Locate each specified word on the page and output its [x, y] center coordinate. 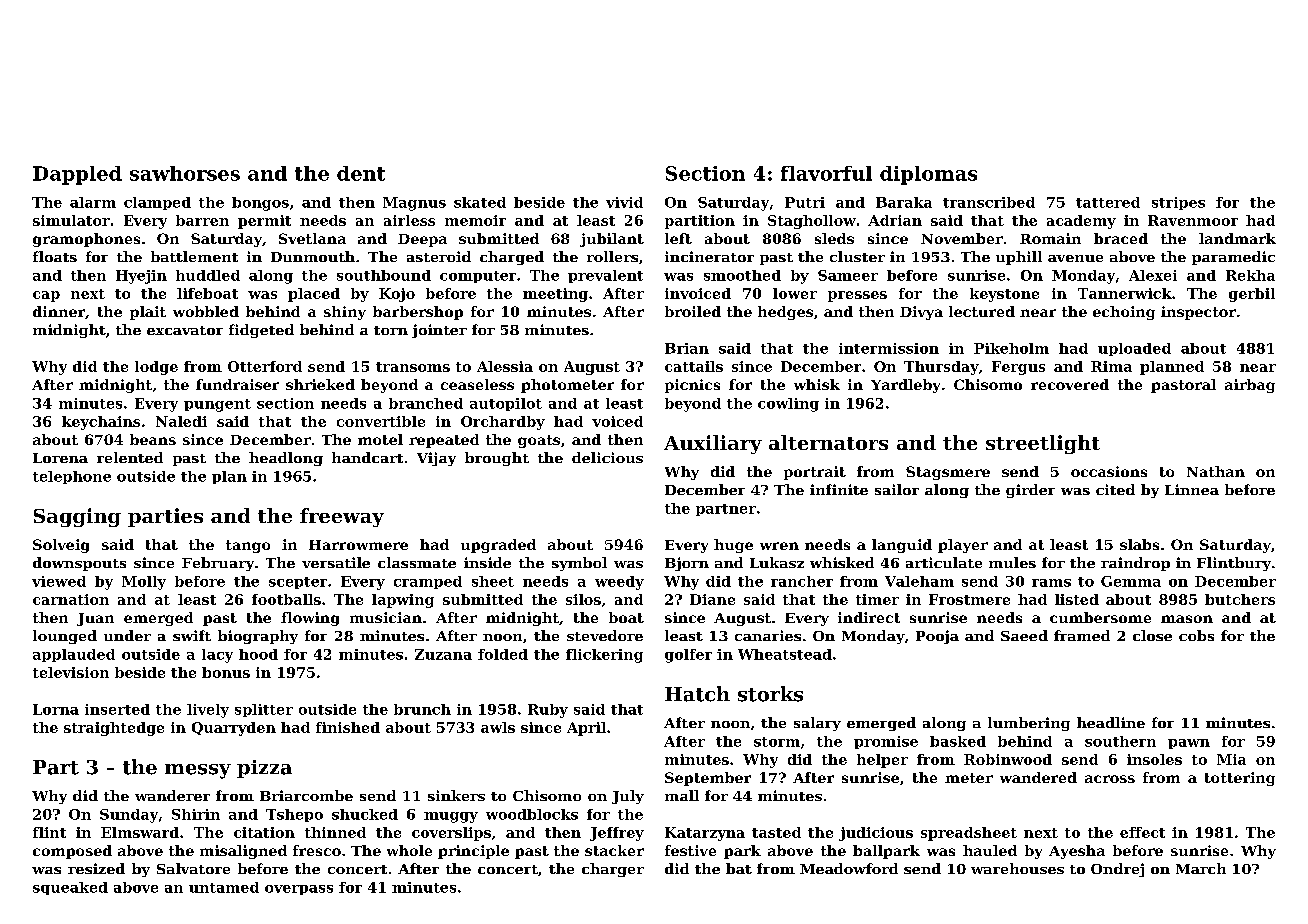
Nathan [1216, 471]
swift [192, 635]
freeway [342, 517]
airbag [1250, 386]
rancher [802, 581]
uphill [1019, 258]
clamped [157, 203]
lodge [156, 368]
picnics [692, 386]
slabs [1139, 544]
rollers [612, 256]
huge [733, 546]
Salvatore [193, 868]
